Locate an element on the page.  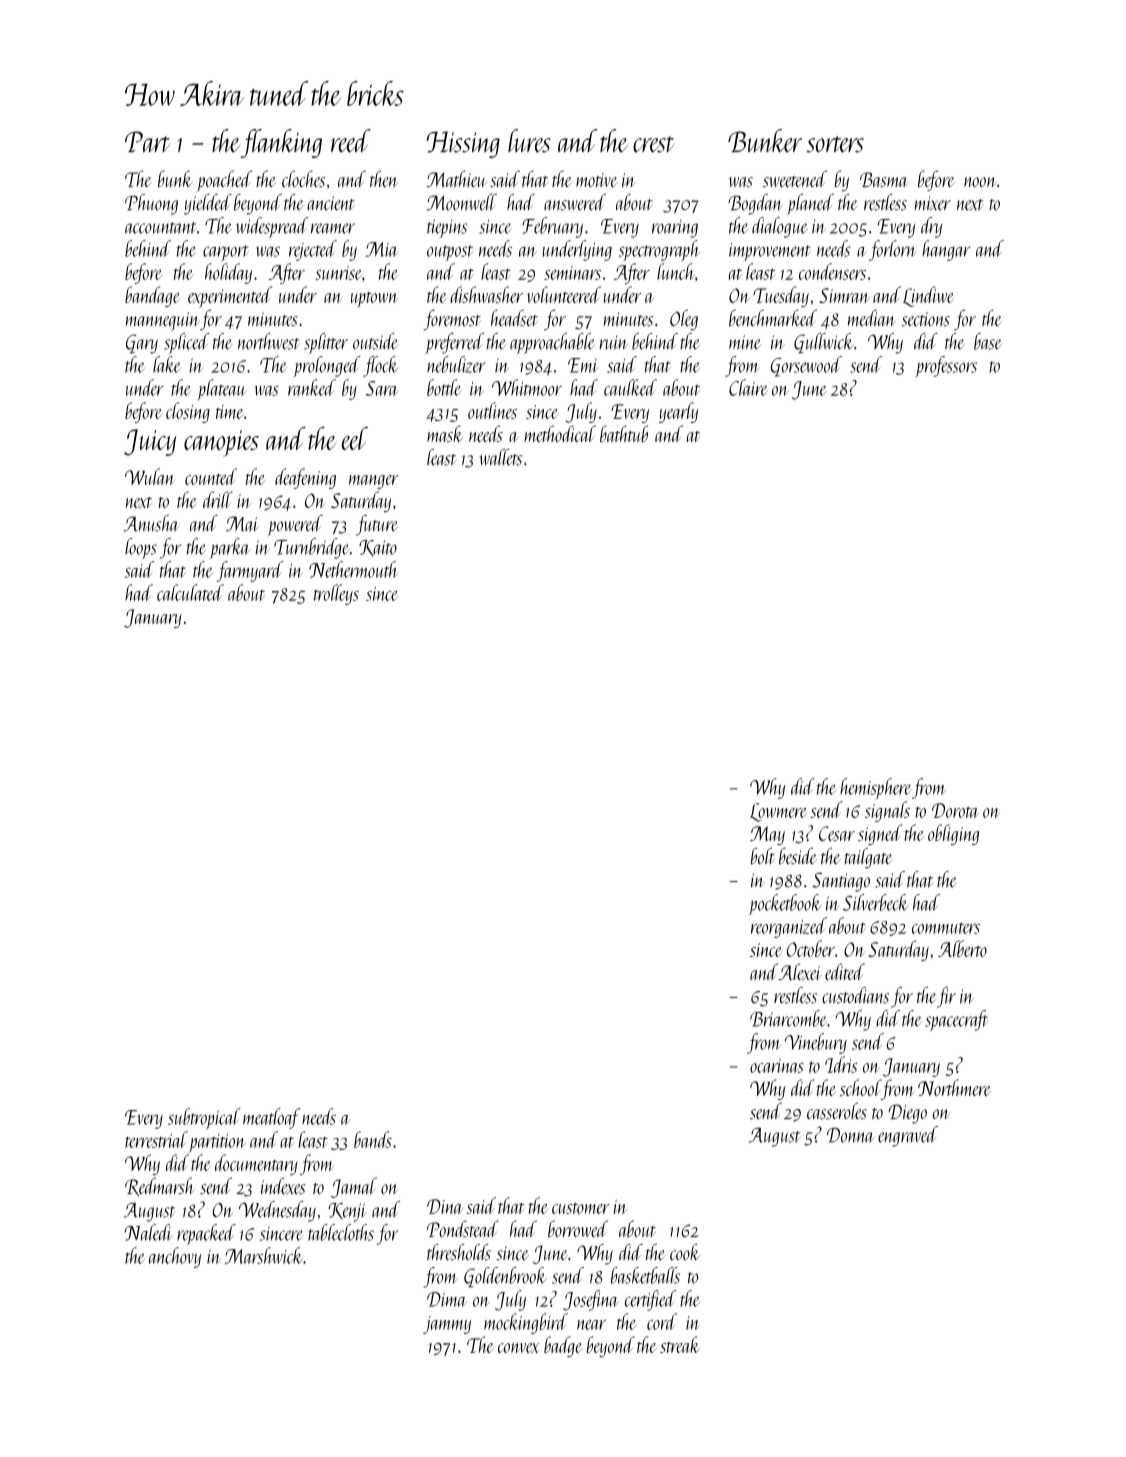
Gorsewood is located at coordinates (806, 366).
